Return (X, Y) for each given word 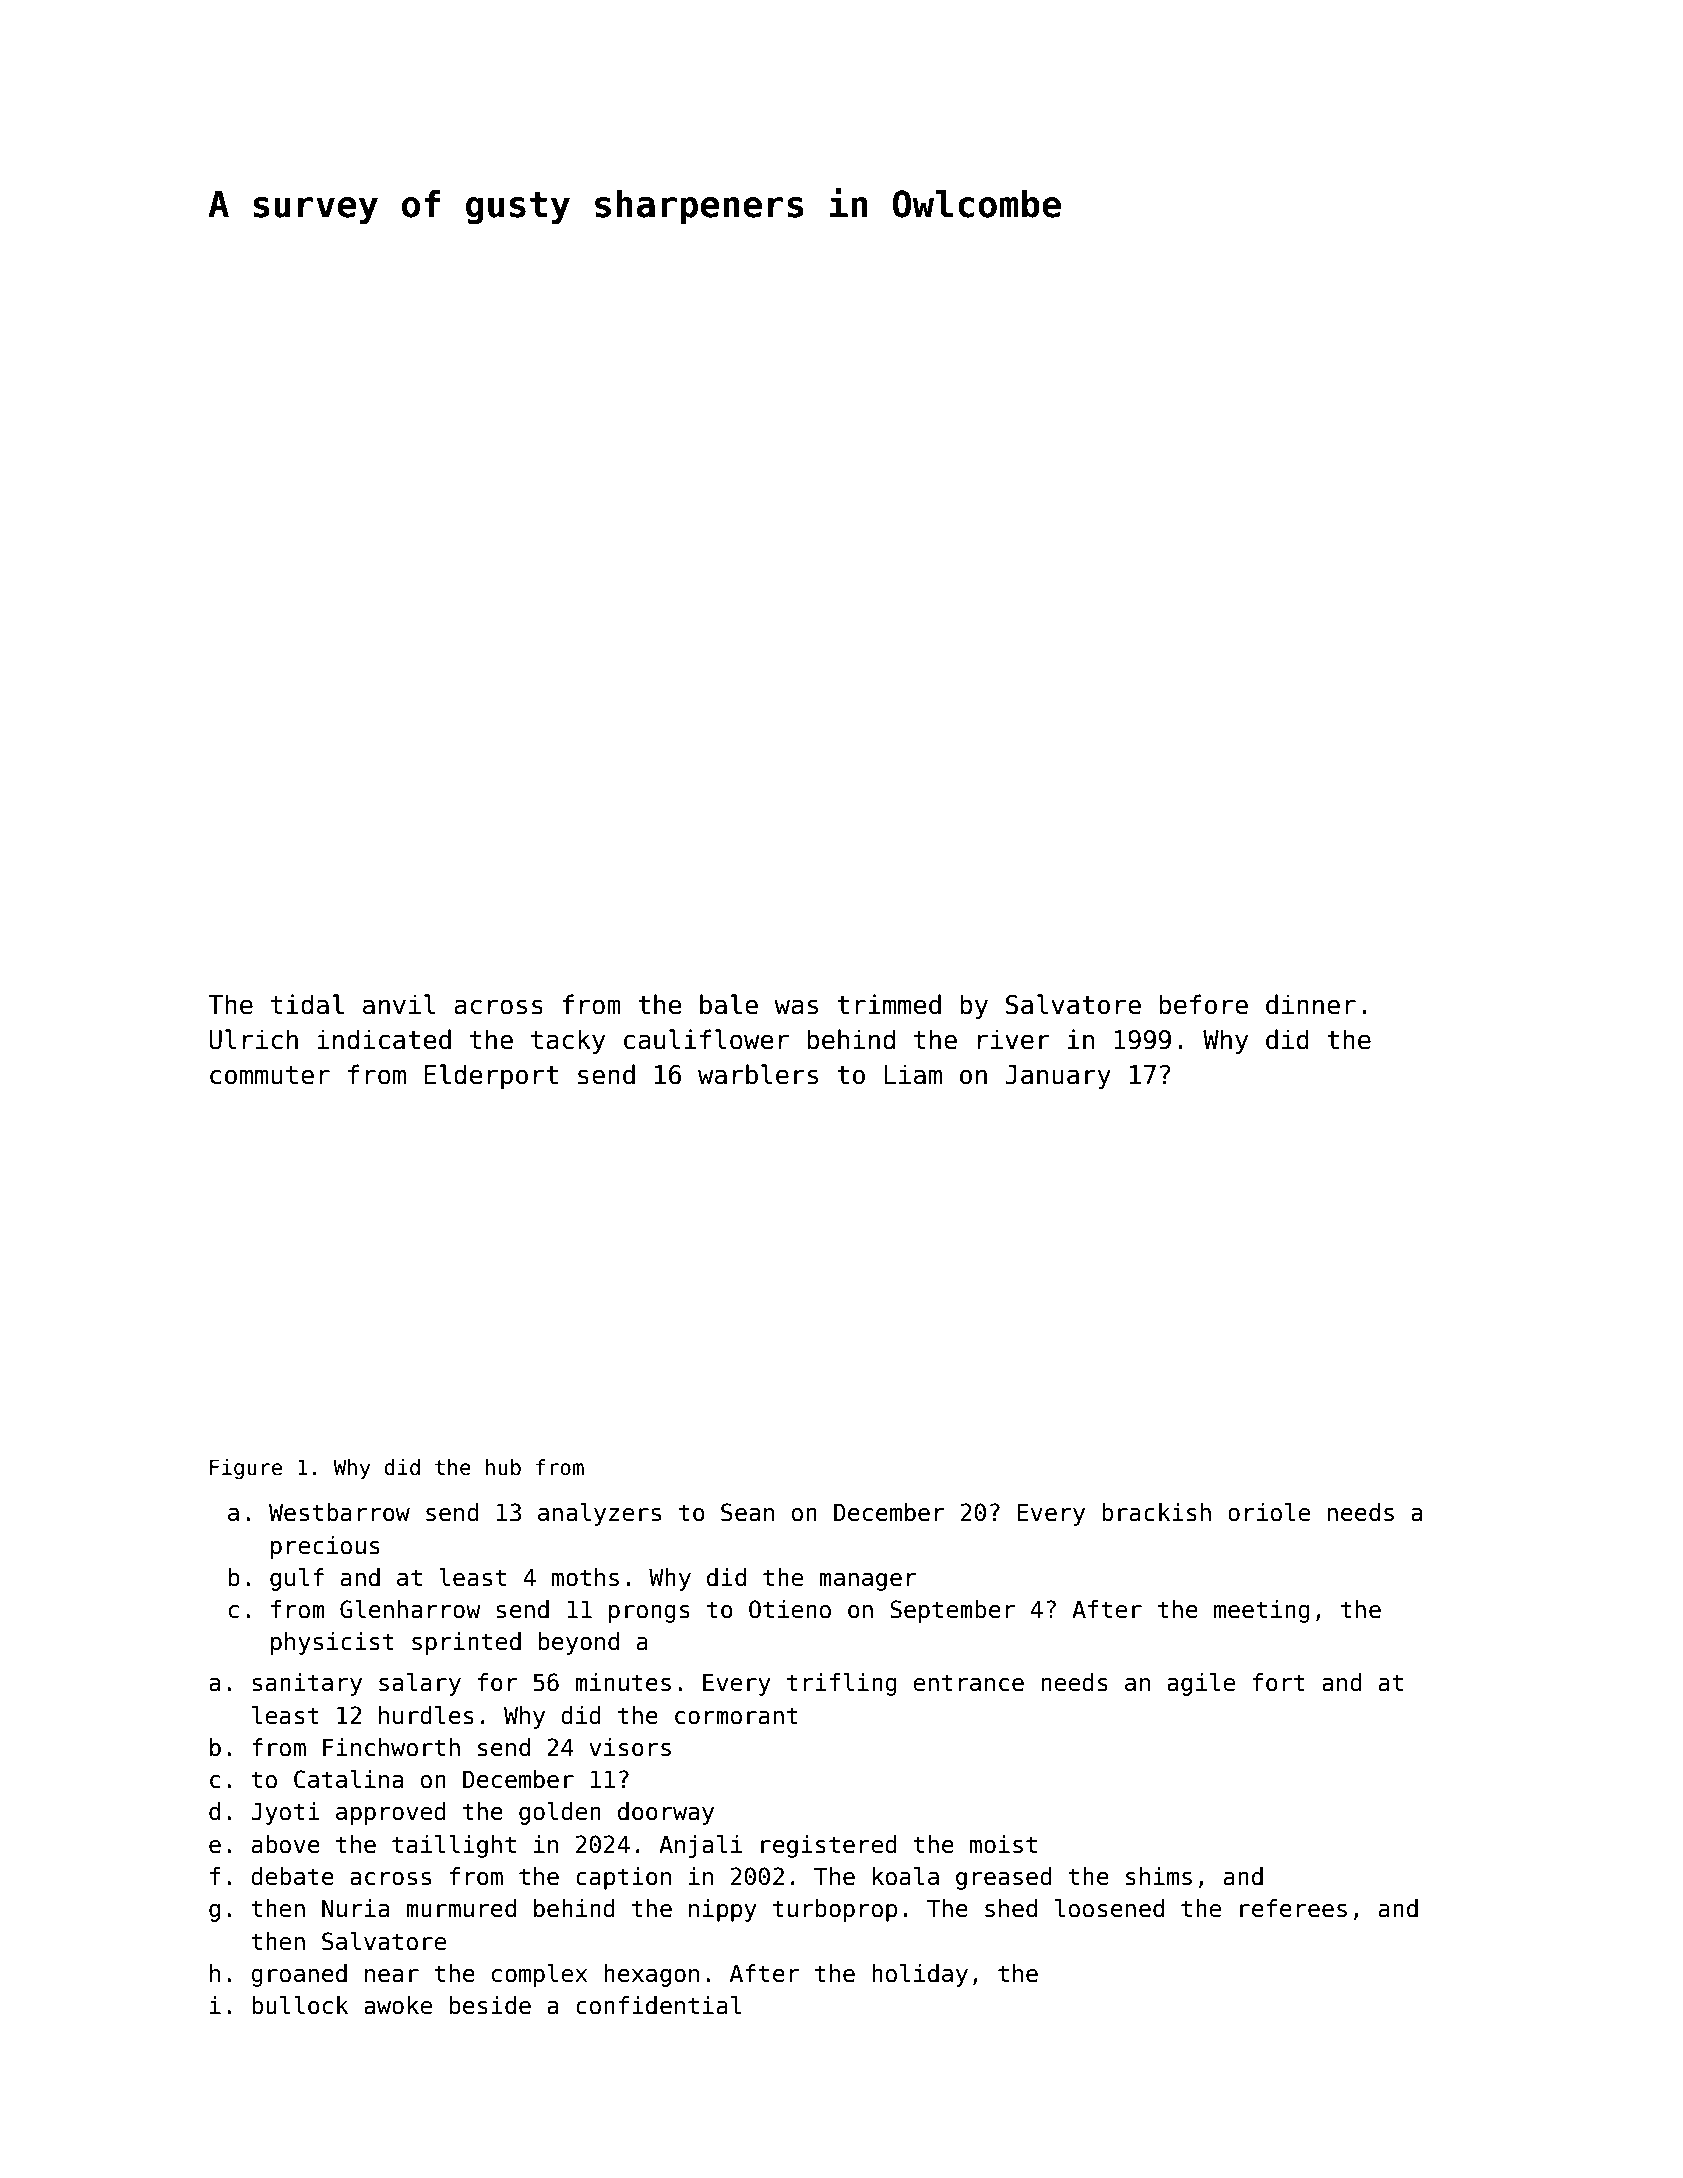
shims (1159, 1876)
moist (1003, 1844)
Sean (747, 1512)
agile (1201, 1684)
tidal (307, 1004)
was (796, 1007)
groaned (299, 1975)
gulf (297, 1579)
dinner (1311, 1004)
